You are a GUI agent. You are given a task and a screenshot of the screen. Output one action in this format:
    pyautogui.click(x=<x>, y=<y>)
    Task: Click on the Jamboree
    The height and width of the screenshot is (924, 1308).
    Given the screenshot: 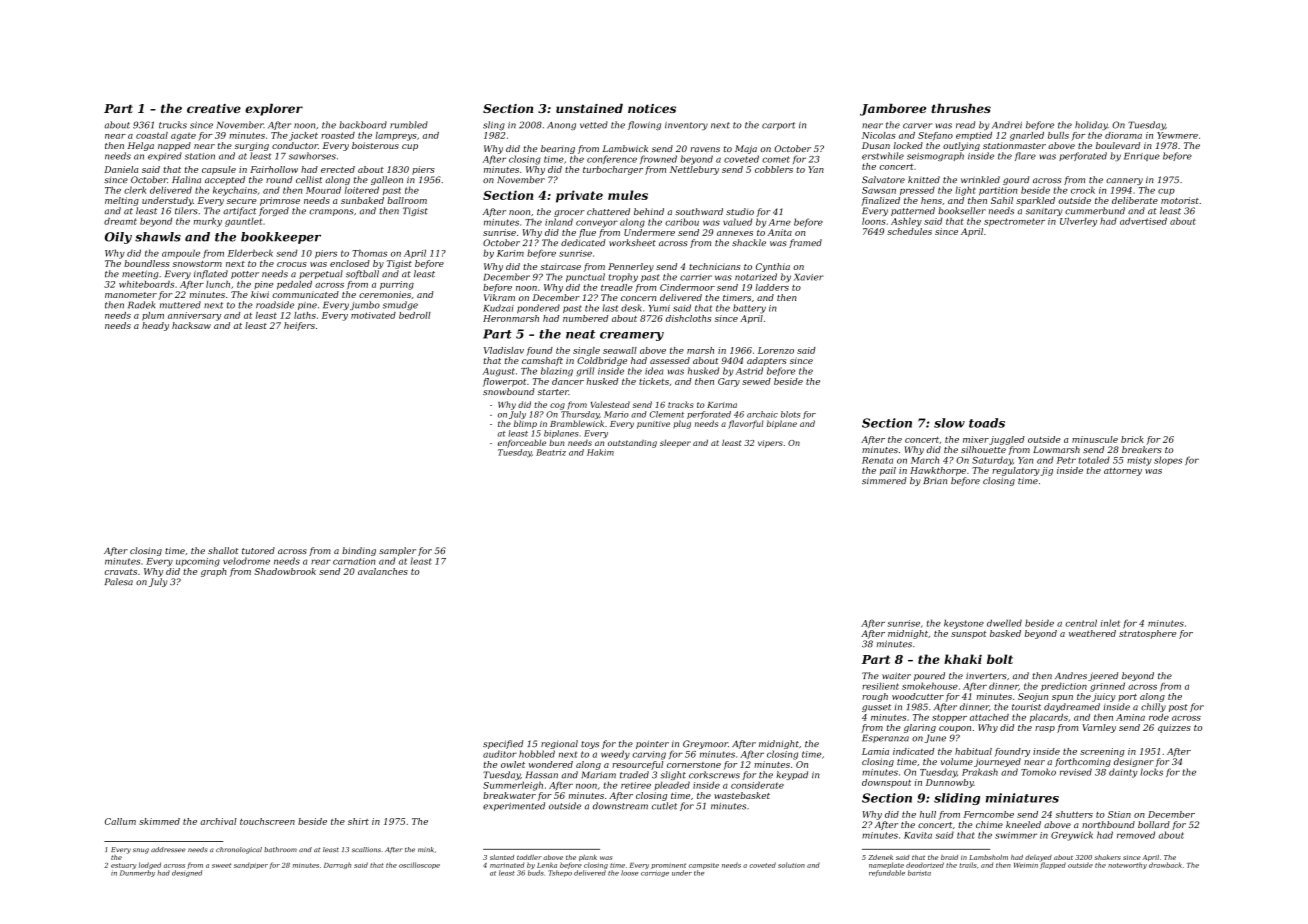 What is the action you would take?
    pyautogui.click(x=893, y=110)
